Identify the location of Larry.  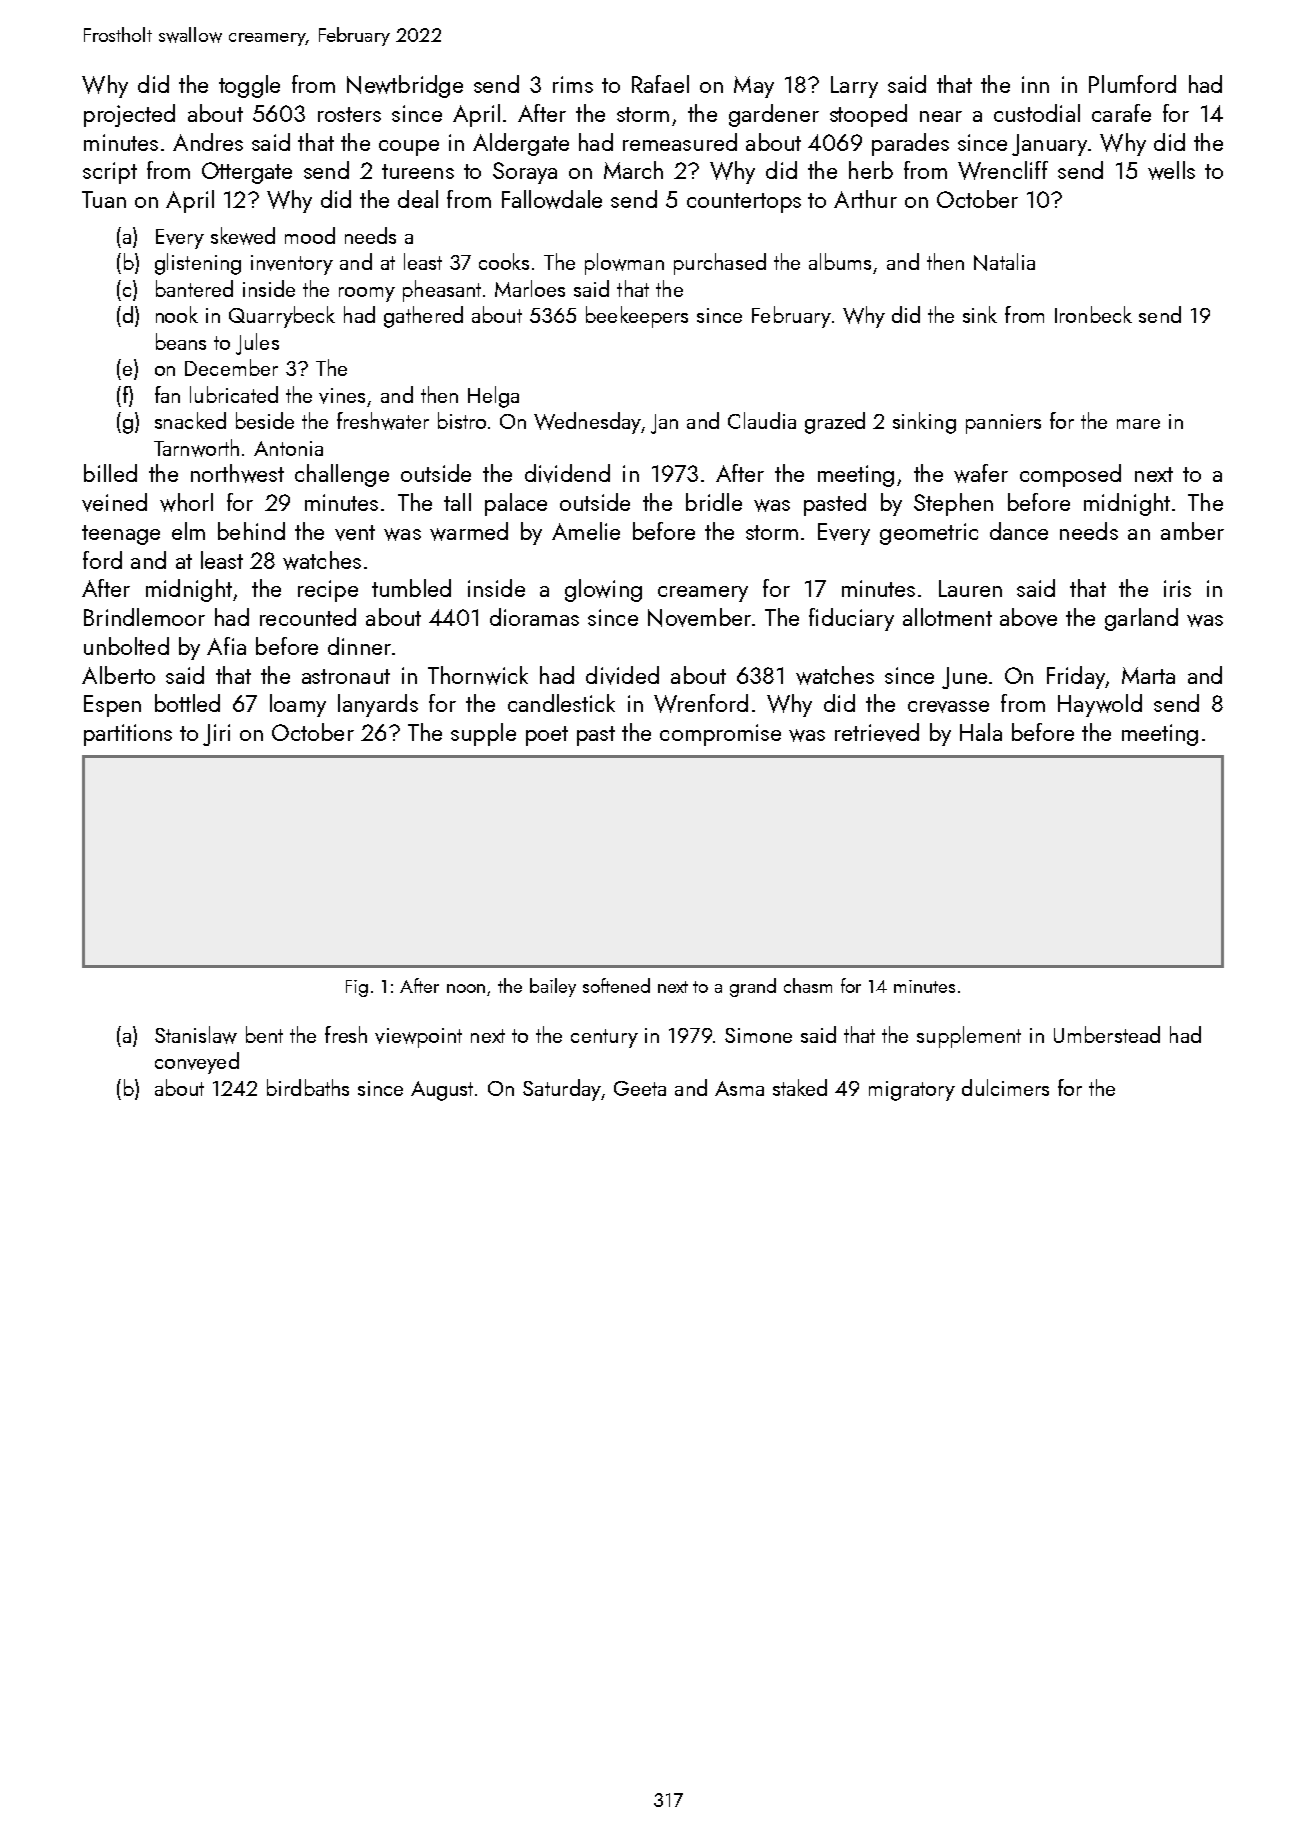
(854, 87).
